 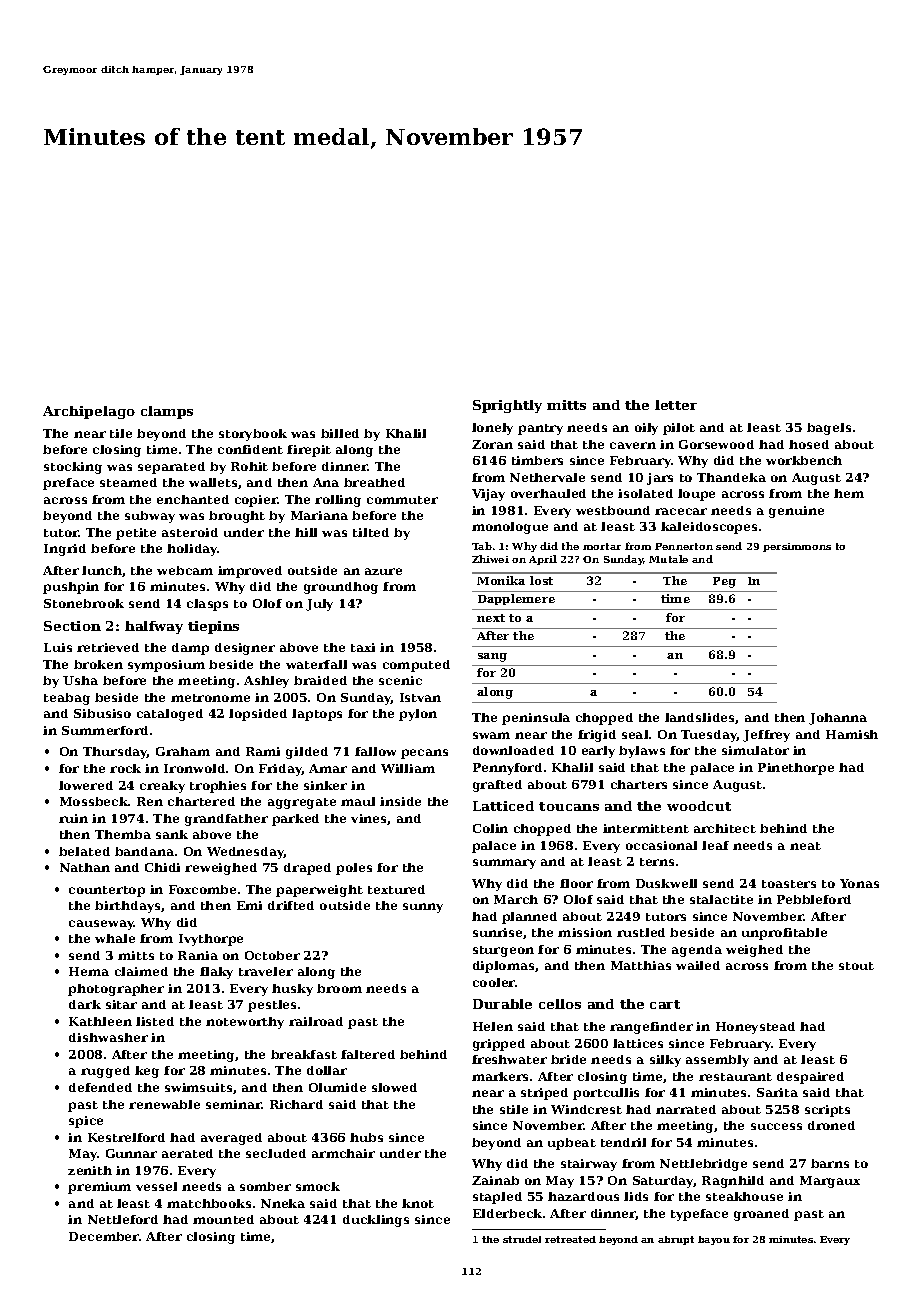 I want to click on clamps, so click(x=167, y=412).
